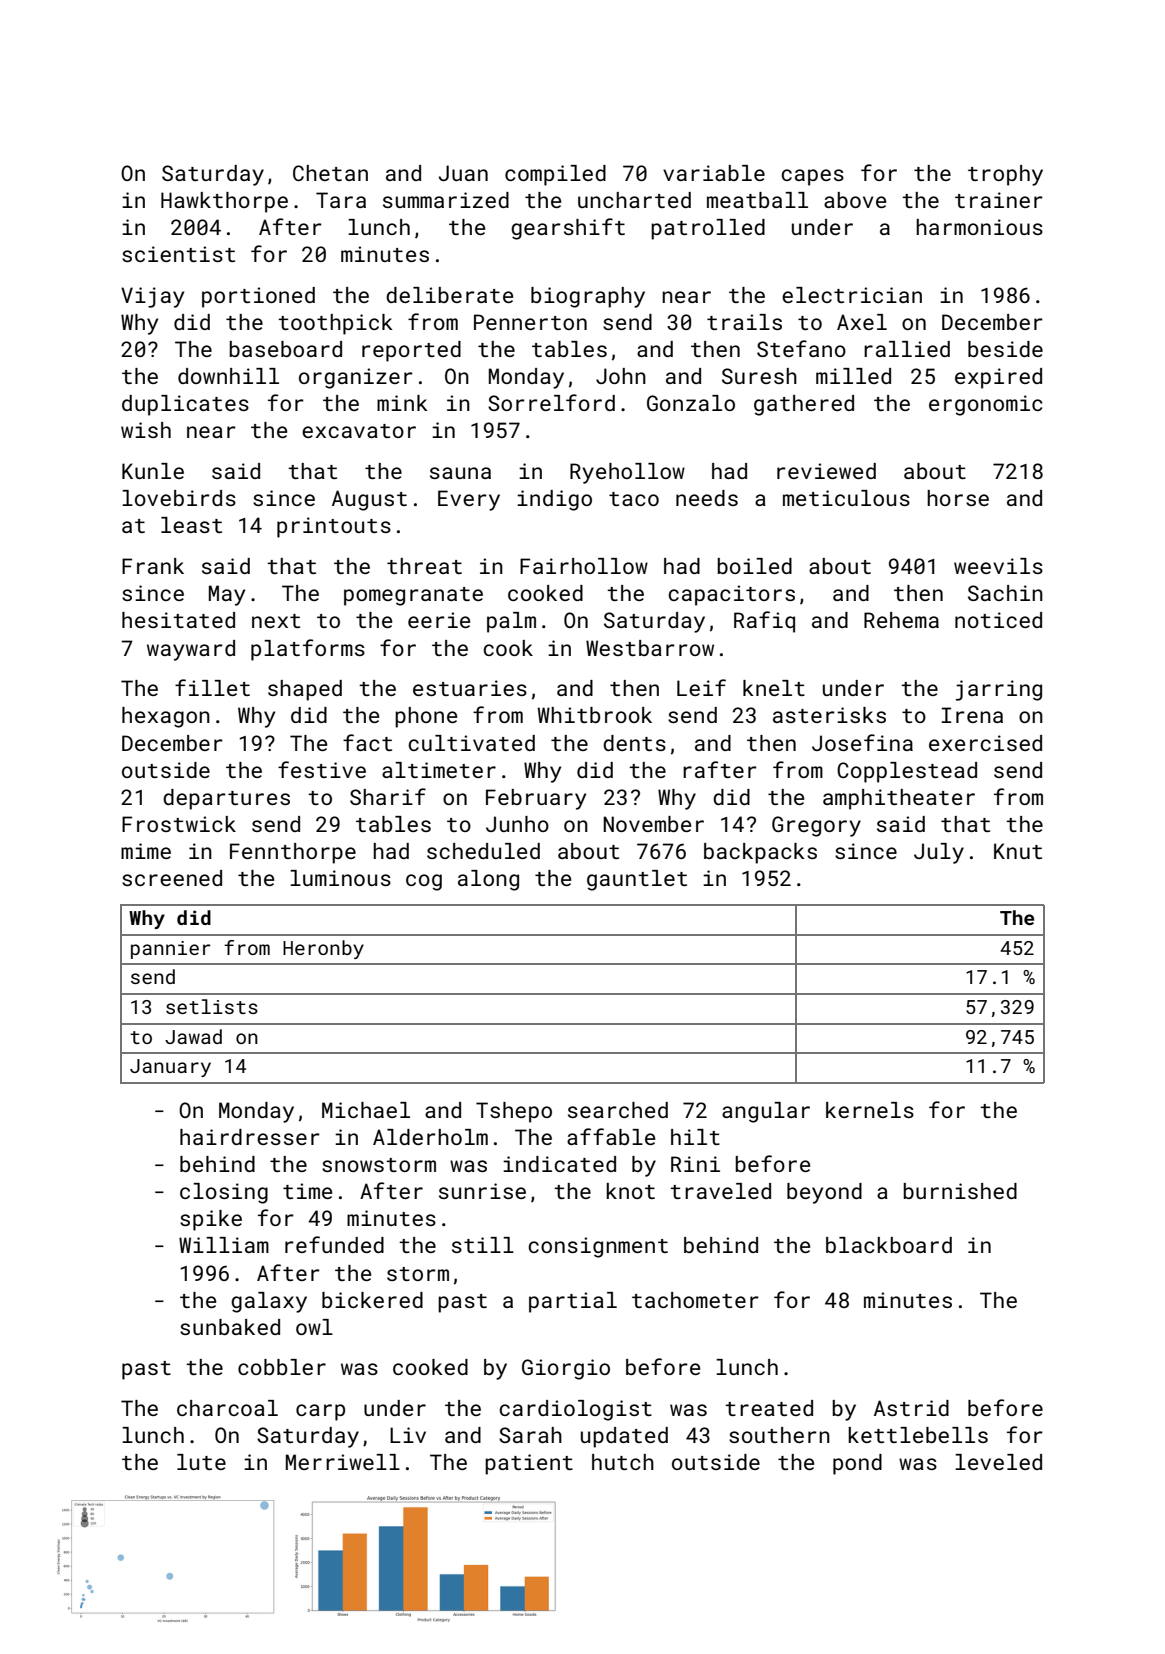 The height and width of the image is (1654, 1165). What do you see at coordinates (714, 173) in the image?
I see `variable` at bounding box center [714, 173].
